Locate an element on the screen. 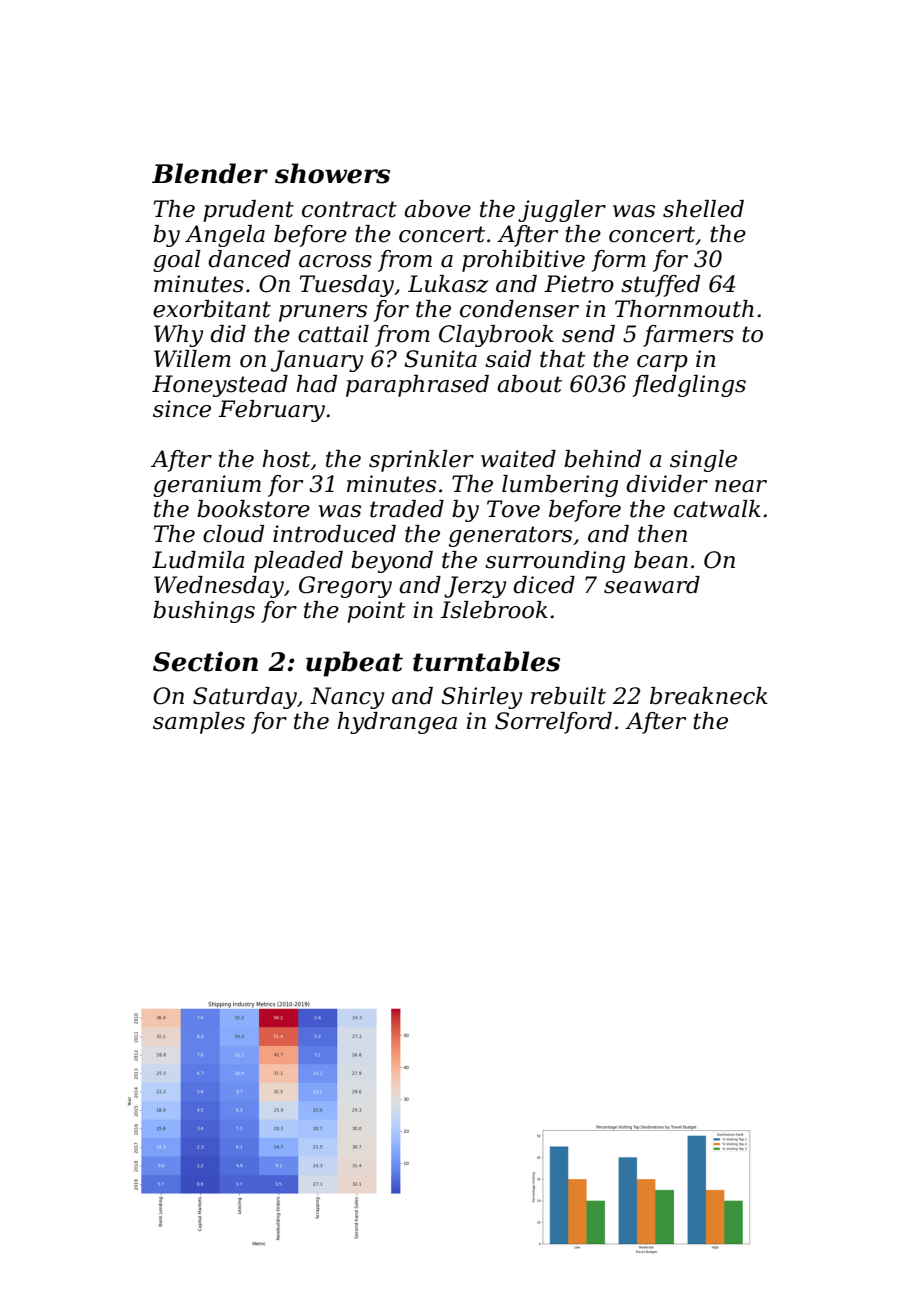  shelled is located at coordinates (703, 209).
